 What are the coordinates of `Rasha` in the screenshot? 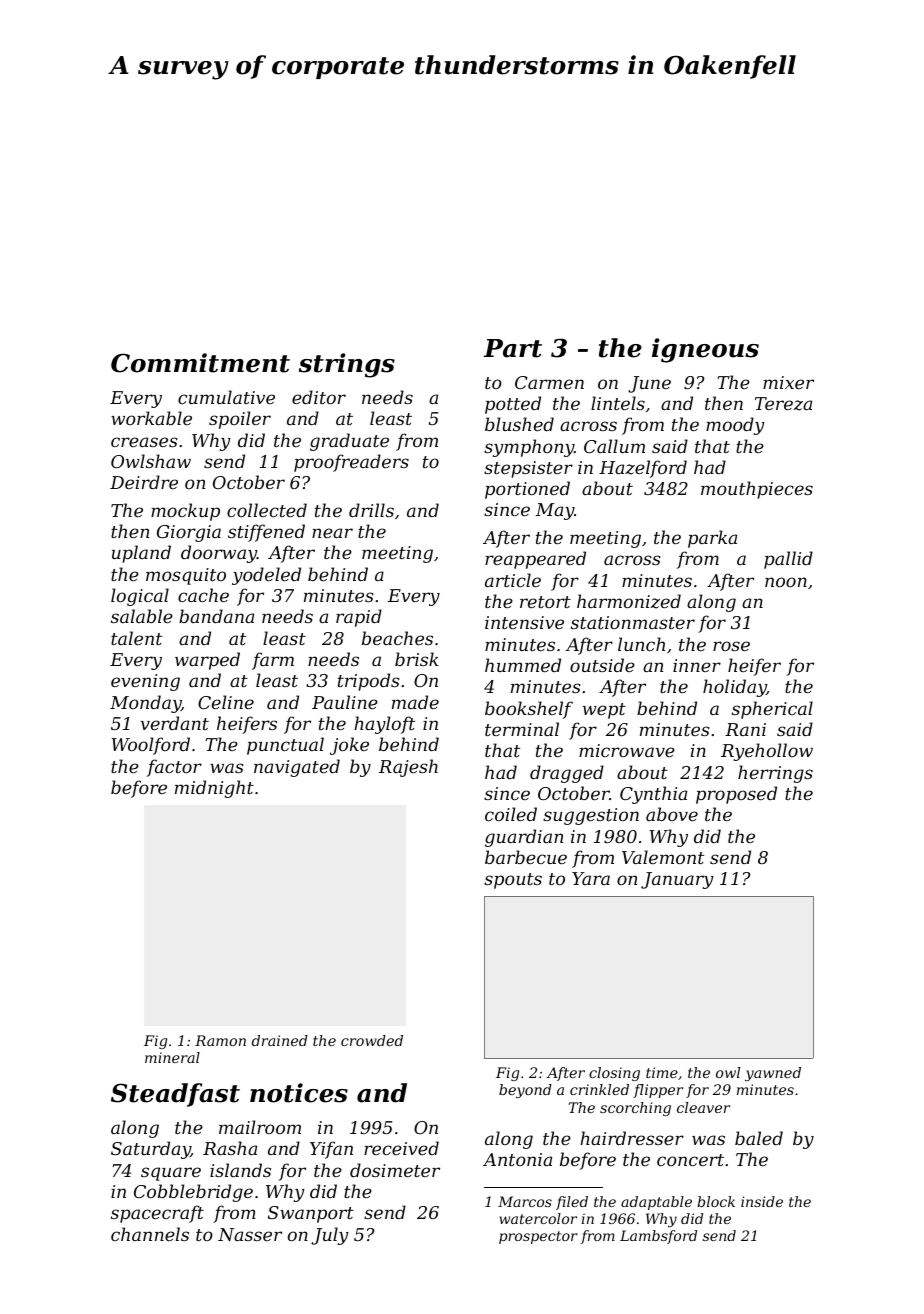 It's located at (230, 1148).
